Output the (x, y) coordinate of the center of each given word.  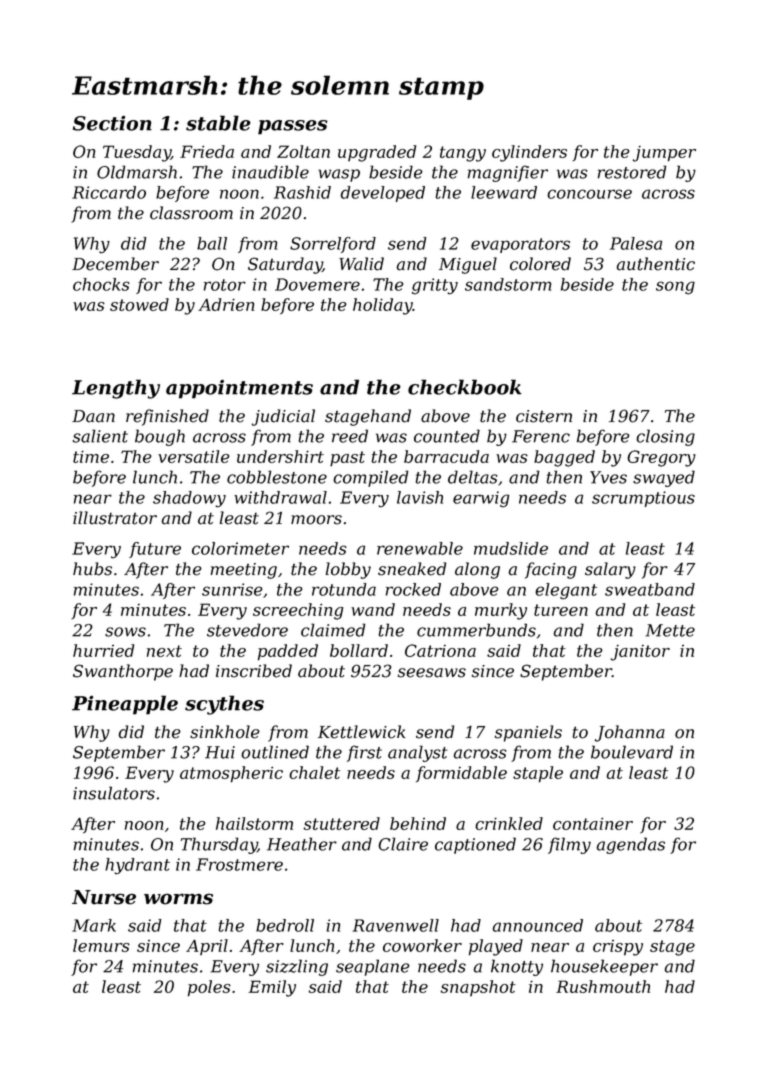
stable (218, 123)
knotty (517, 967)
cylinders (529, 153)
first (364, 753)
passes (293, 127)
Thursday (219, 845)
